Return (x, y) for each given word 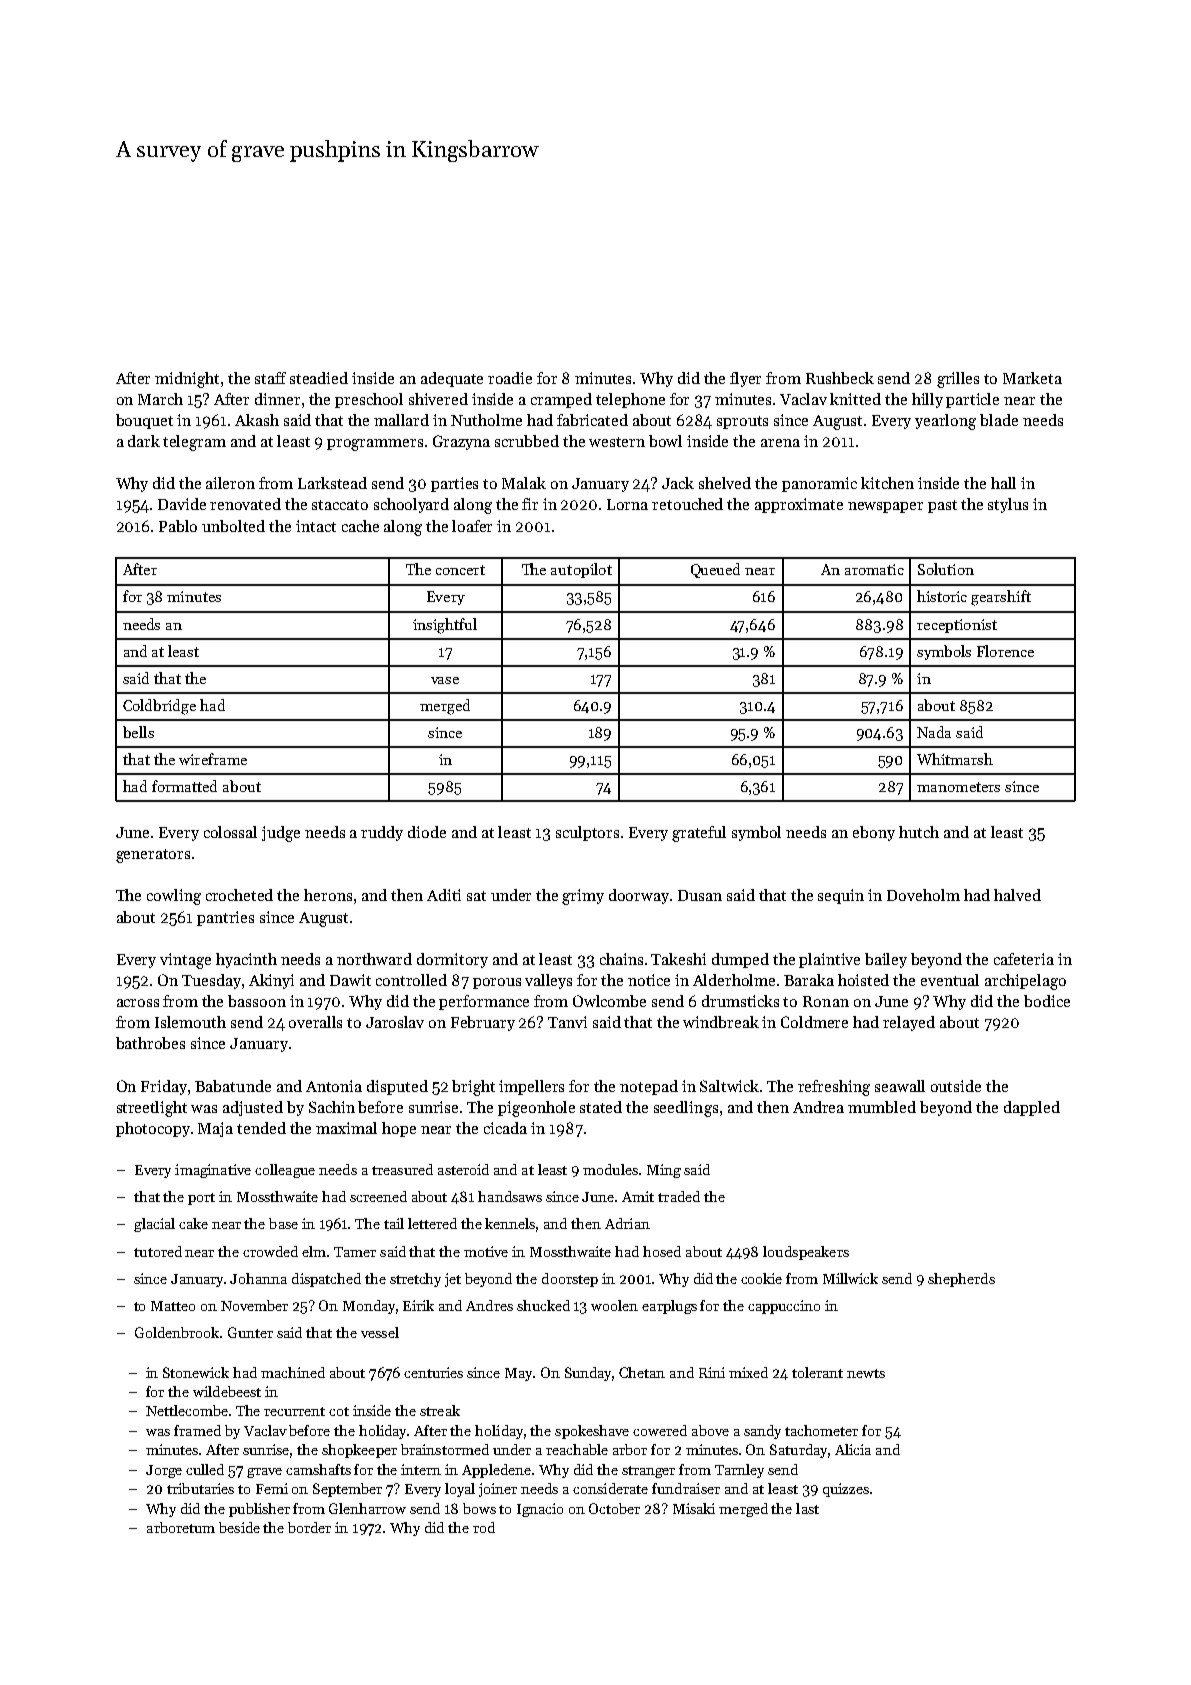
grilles (958, 380)
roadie (510, 378)
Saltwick (729, 1086)
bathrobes (150, 1043)
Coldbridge (159, 707)
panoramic (819, 484)
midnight (187, 380)
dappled (1032, 1108)
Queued (715, 570)
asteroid (463, 1169)
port (201, 1199)
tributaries (200, 1488)
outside (956, 1086)
